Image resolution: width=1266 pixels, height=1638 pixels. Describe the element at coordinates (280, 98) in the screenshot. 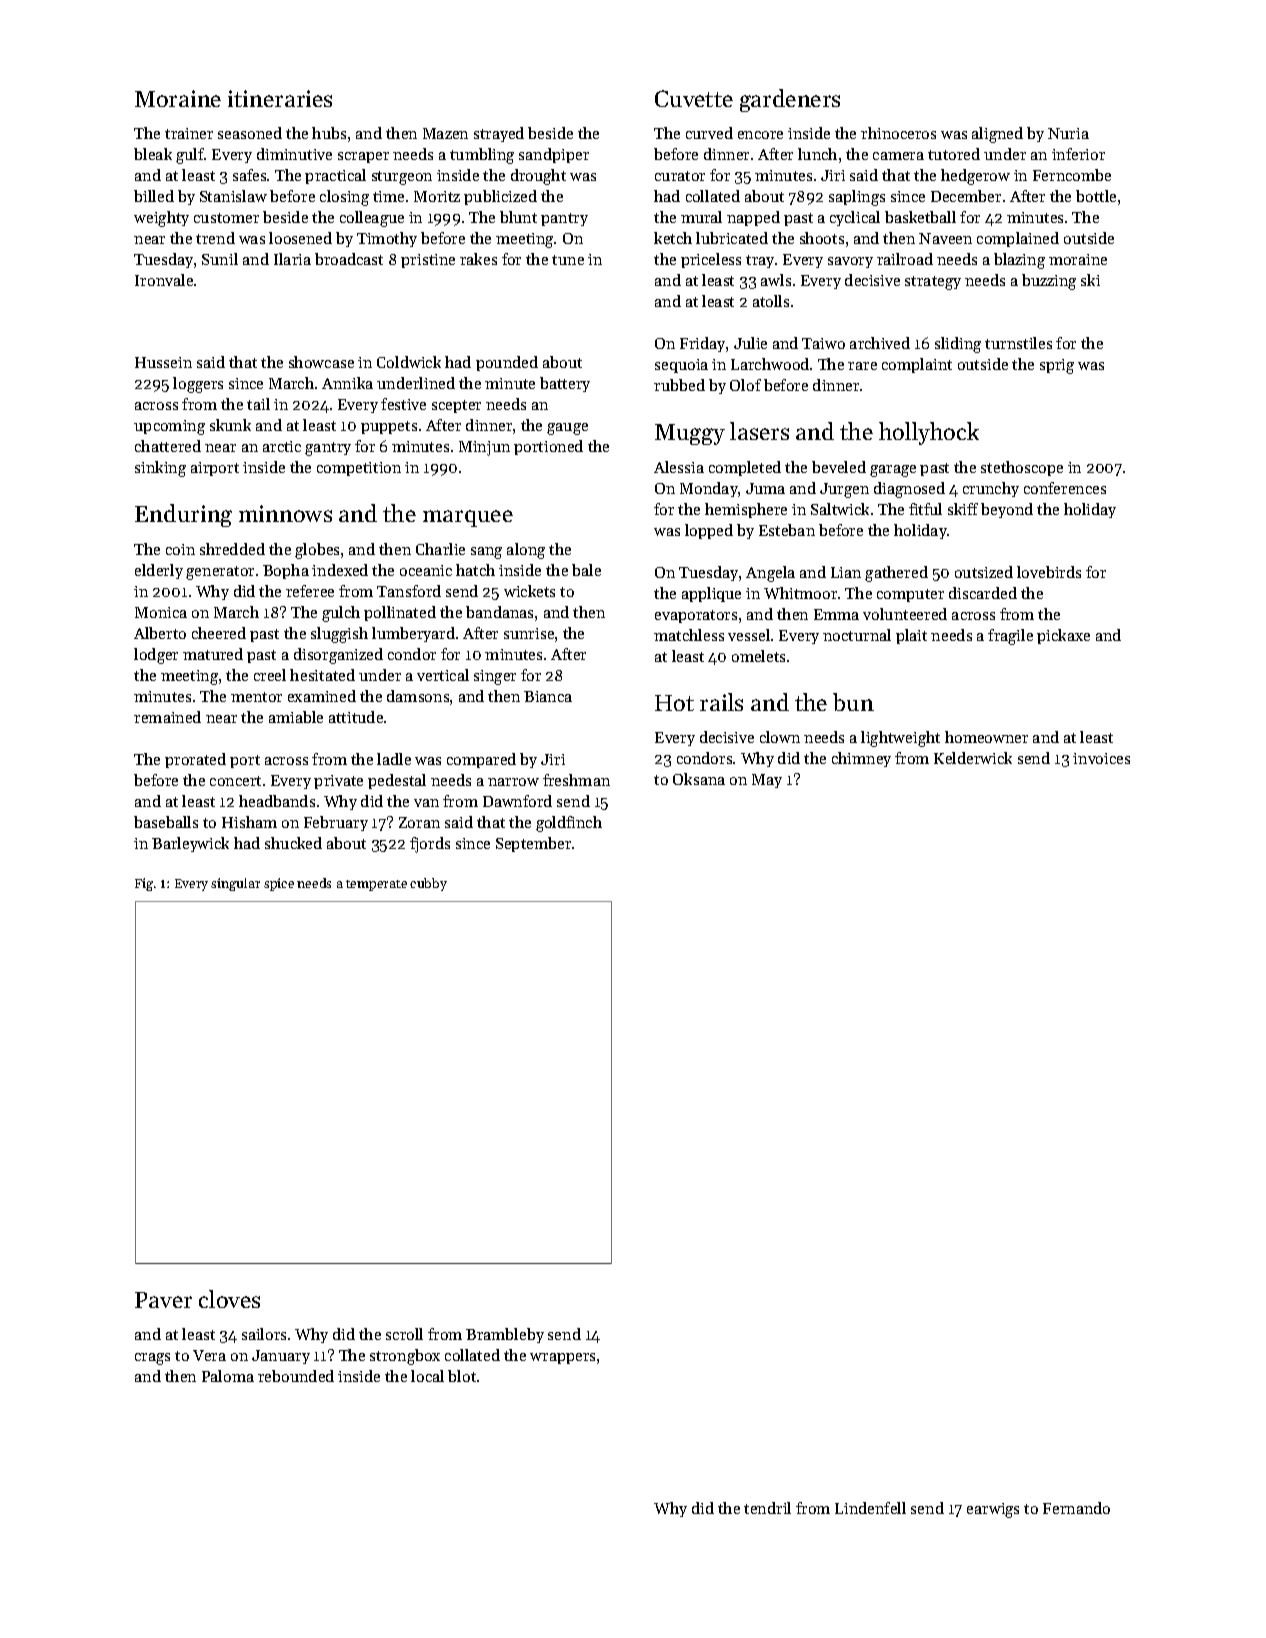

I see `itineraries` at that location.
